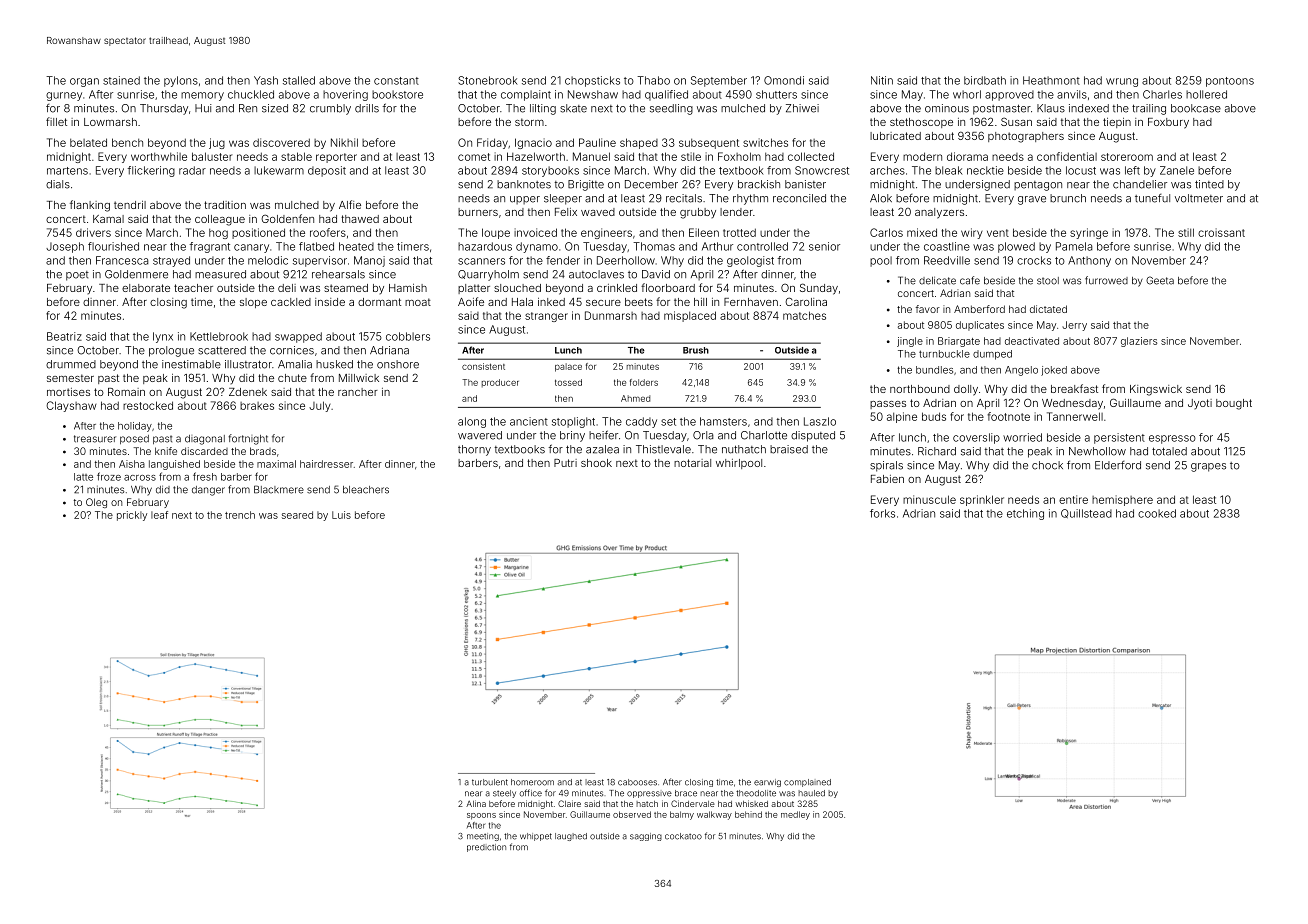  Describe the element at coordinates (776, 94) in the document. I see `shutters` at that location.
